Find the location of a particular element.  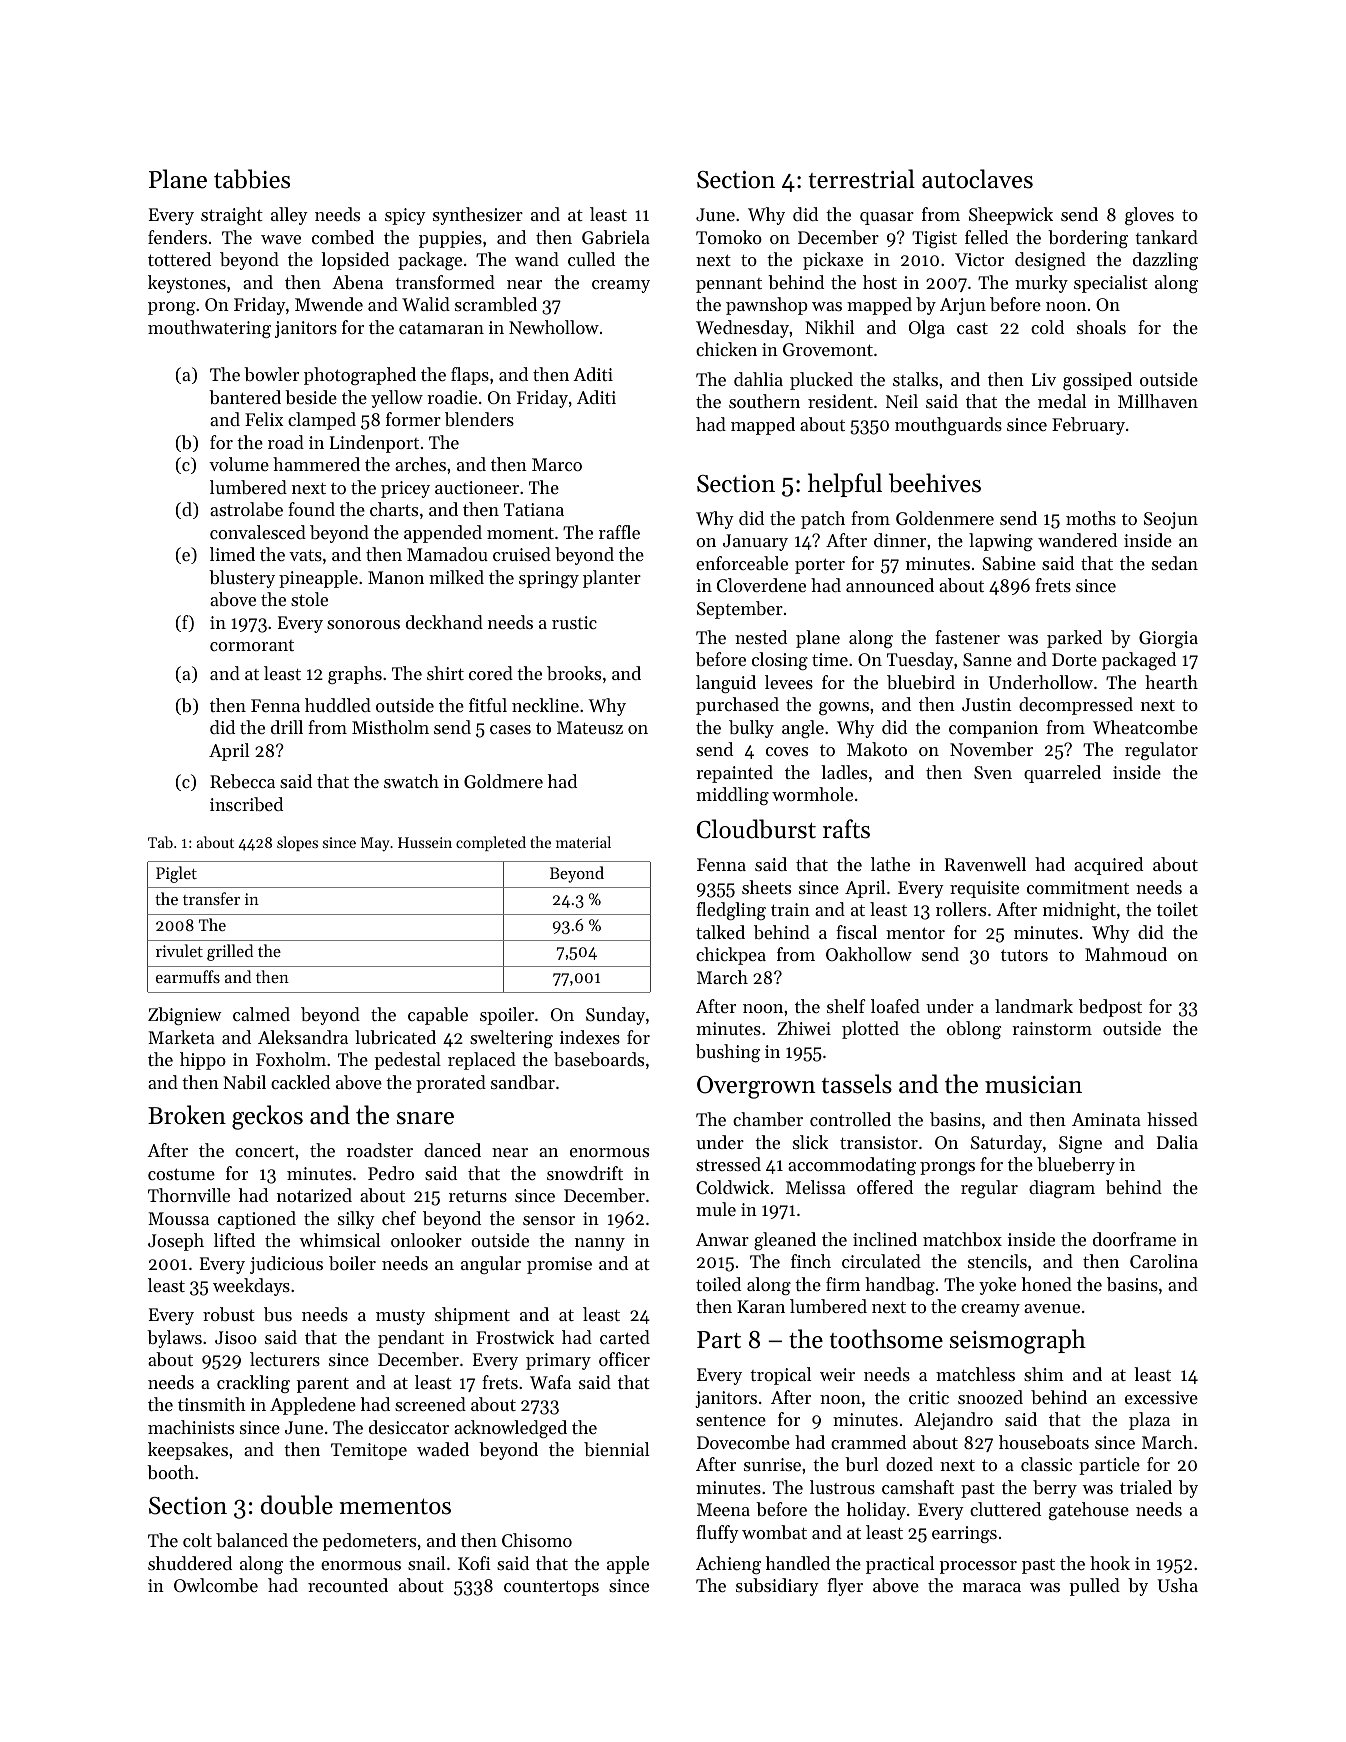

synthesizer is located at coordinates (478, 216).
